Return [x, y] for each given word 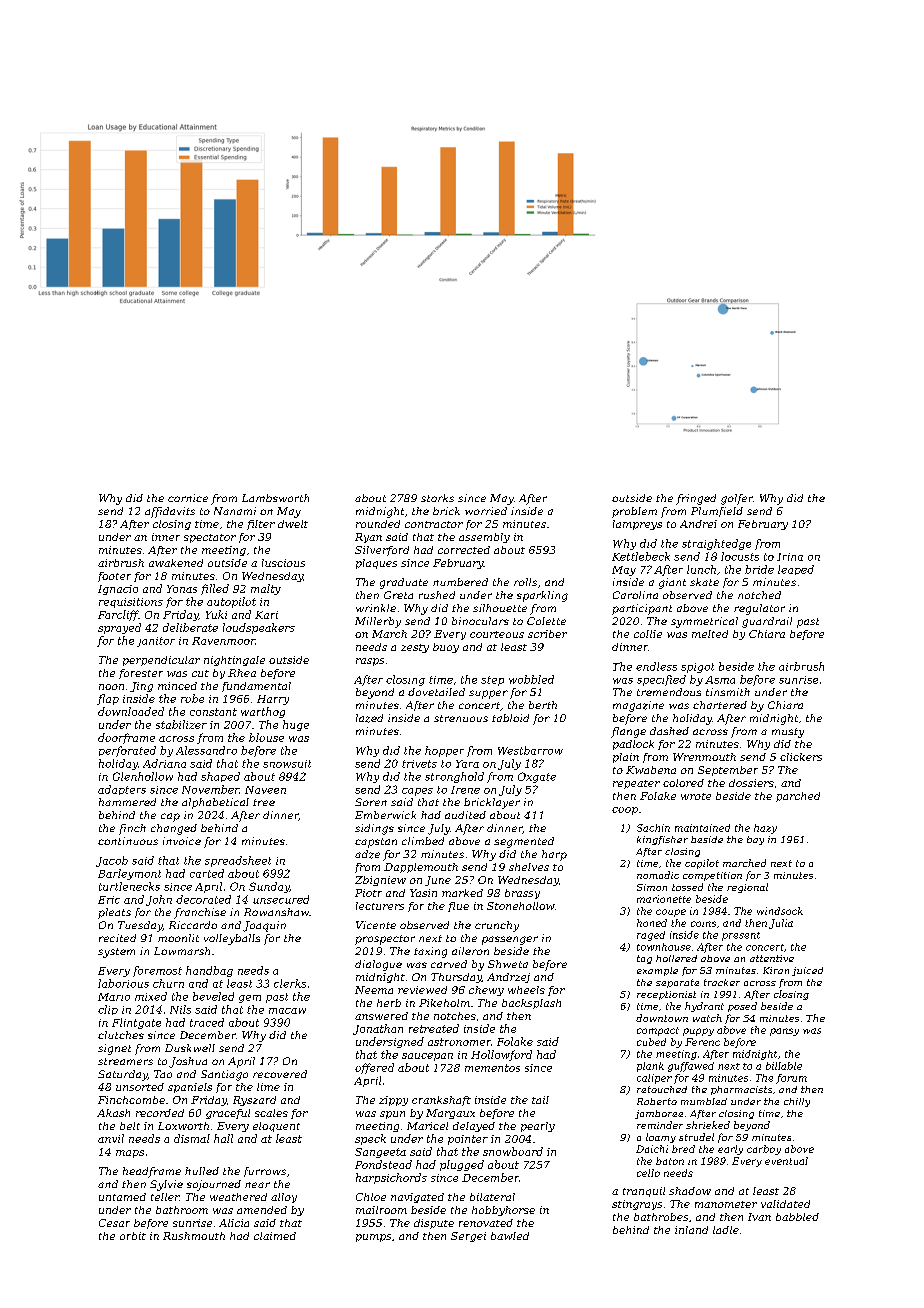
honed [652, 923]
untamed [122, 1197]
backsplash [531, 1004]
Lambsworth [275, 498]
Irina [790, 557]
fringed [696, 499]
